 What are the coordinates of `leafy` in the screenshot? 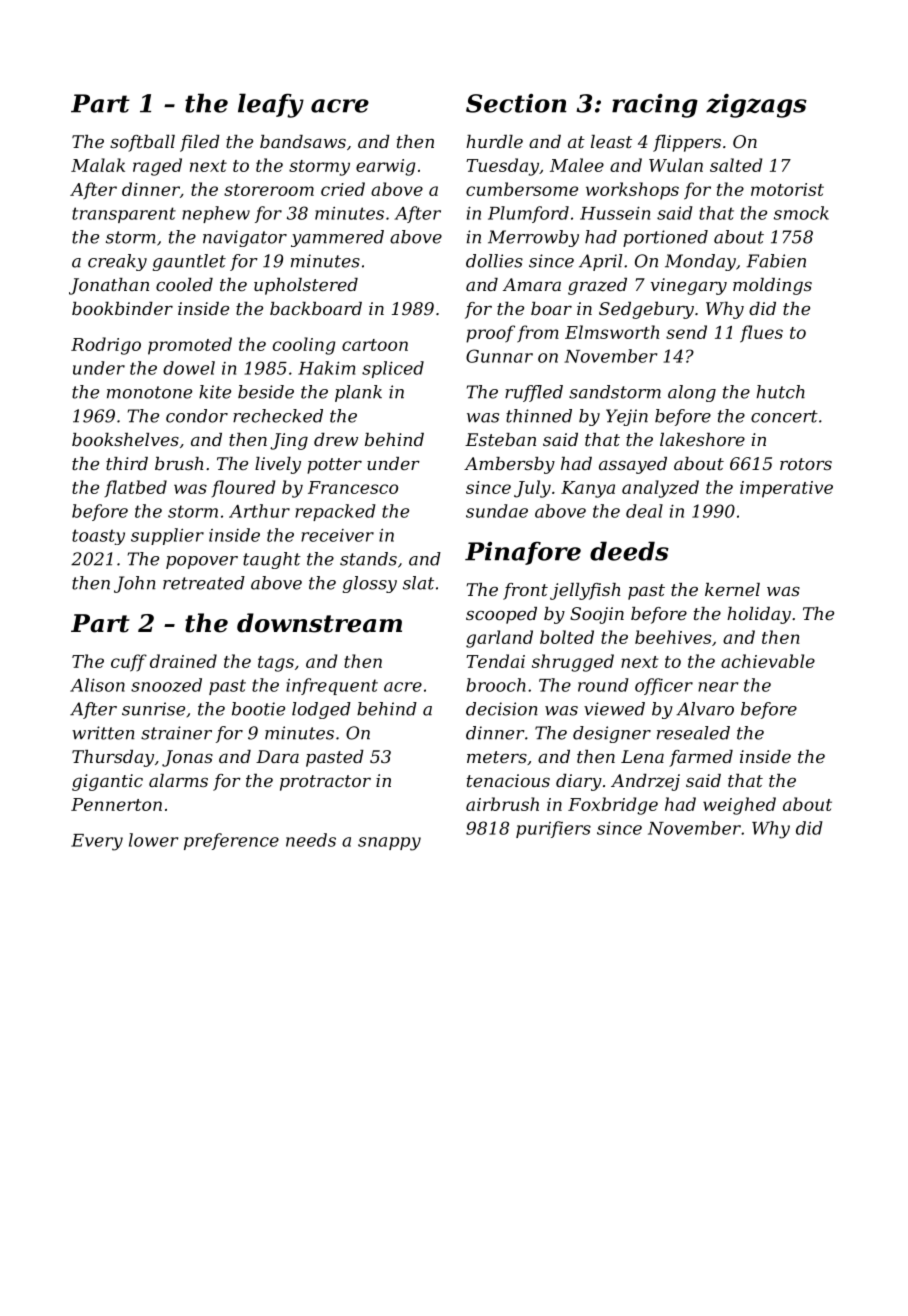 It's located at (271, 105).
